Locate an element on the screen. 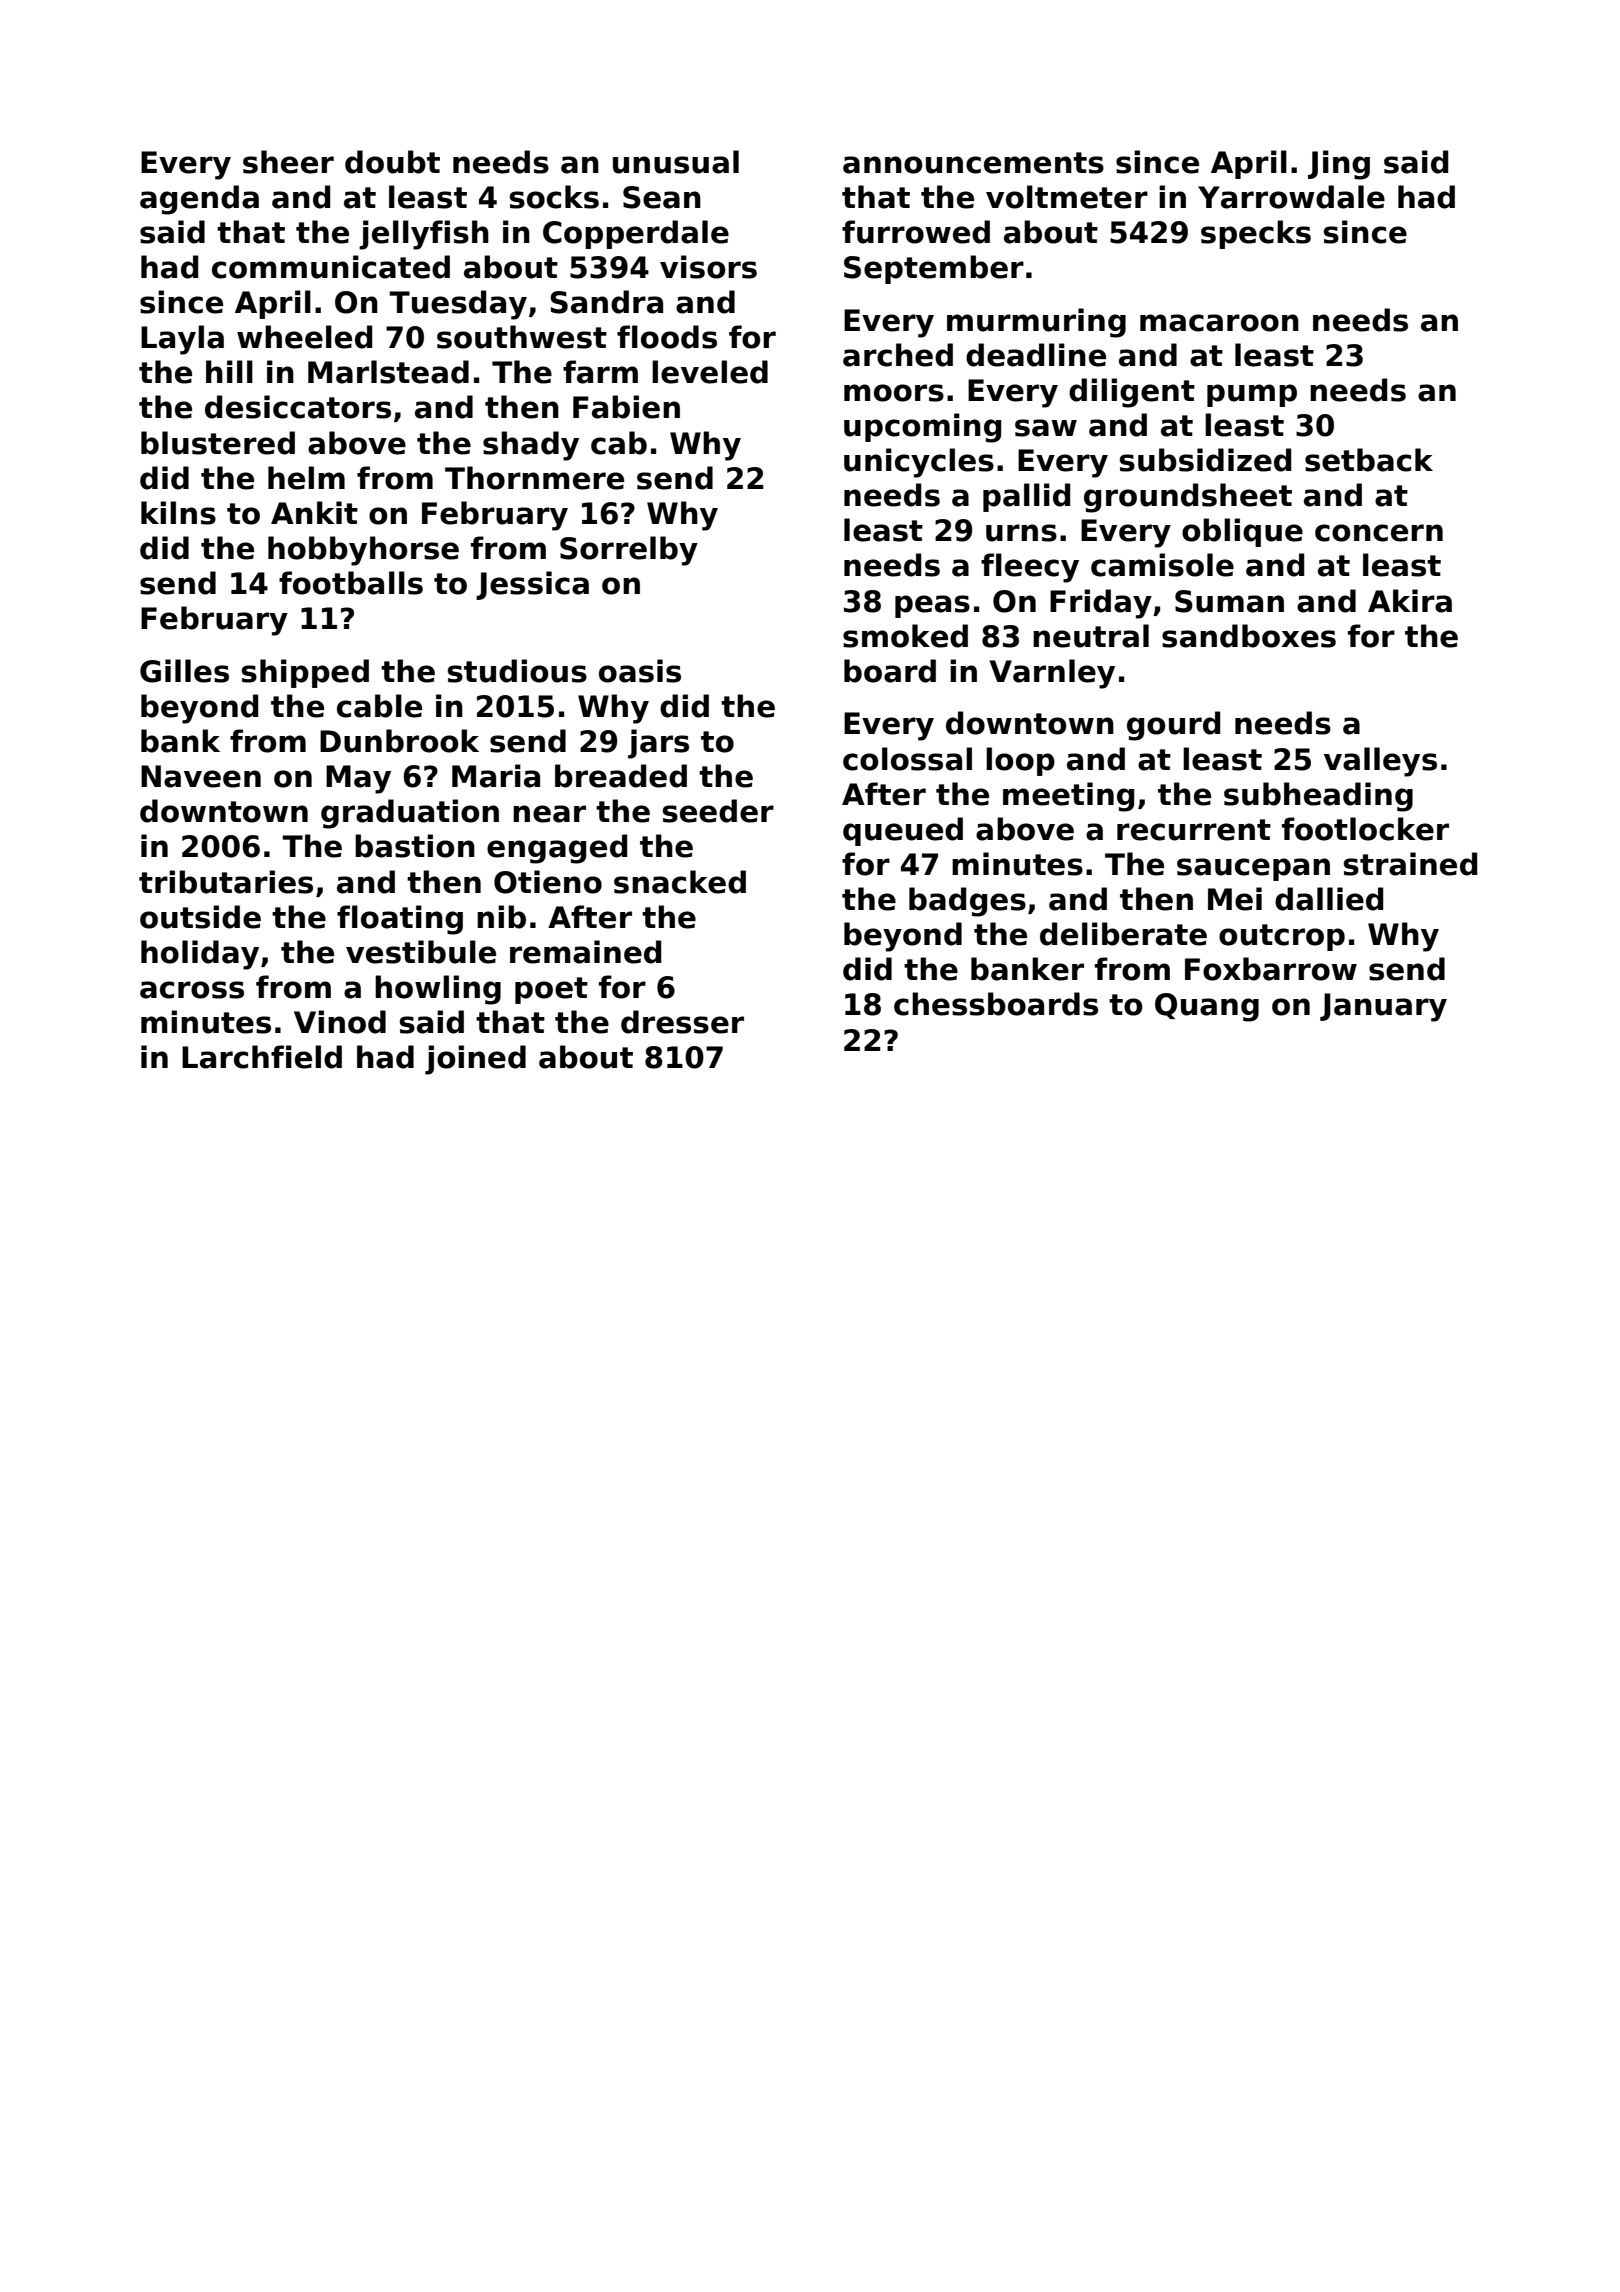 The image size is (1620, 2292). agenda is located at coordinates (199, 200).
